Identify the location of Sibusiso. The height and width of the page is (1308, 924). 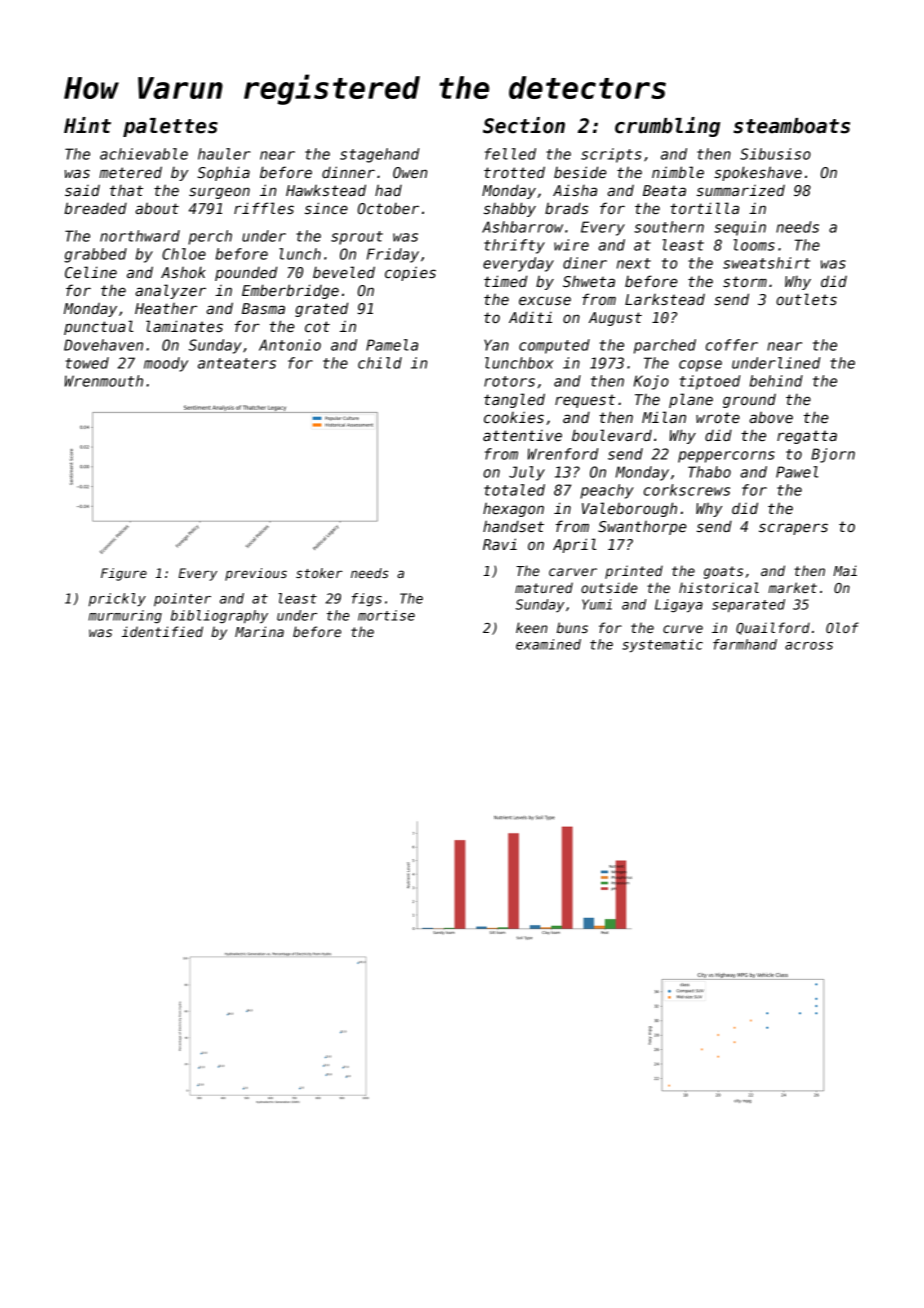
(775, 154).
